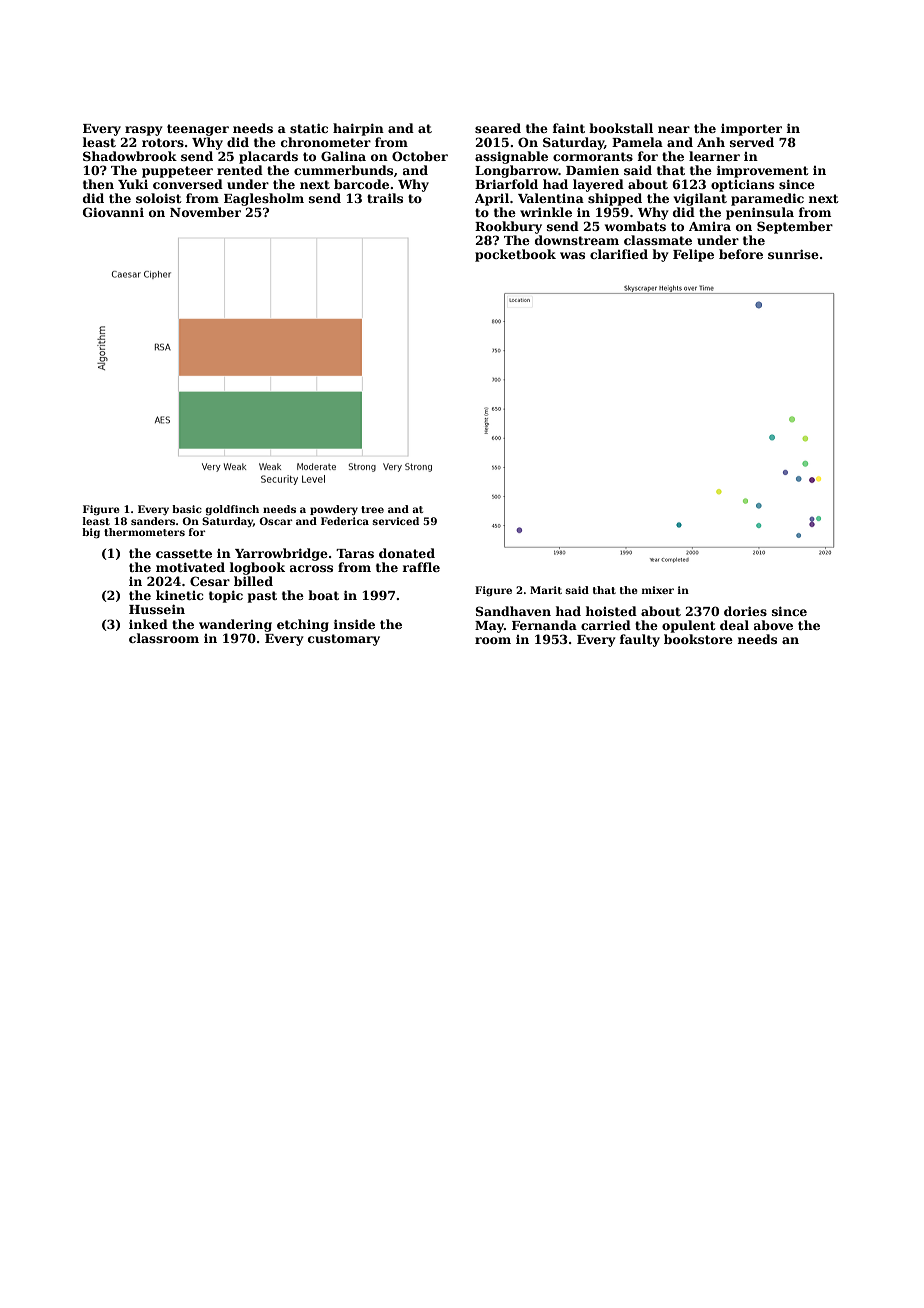  Describe the element at coordinates (358, 129) in the screenshot. I see `hairpin` at that location.
